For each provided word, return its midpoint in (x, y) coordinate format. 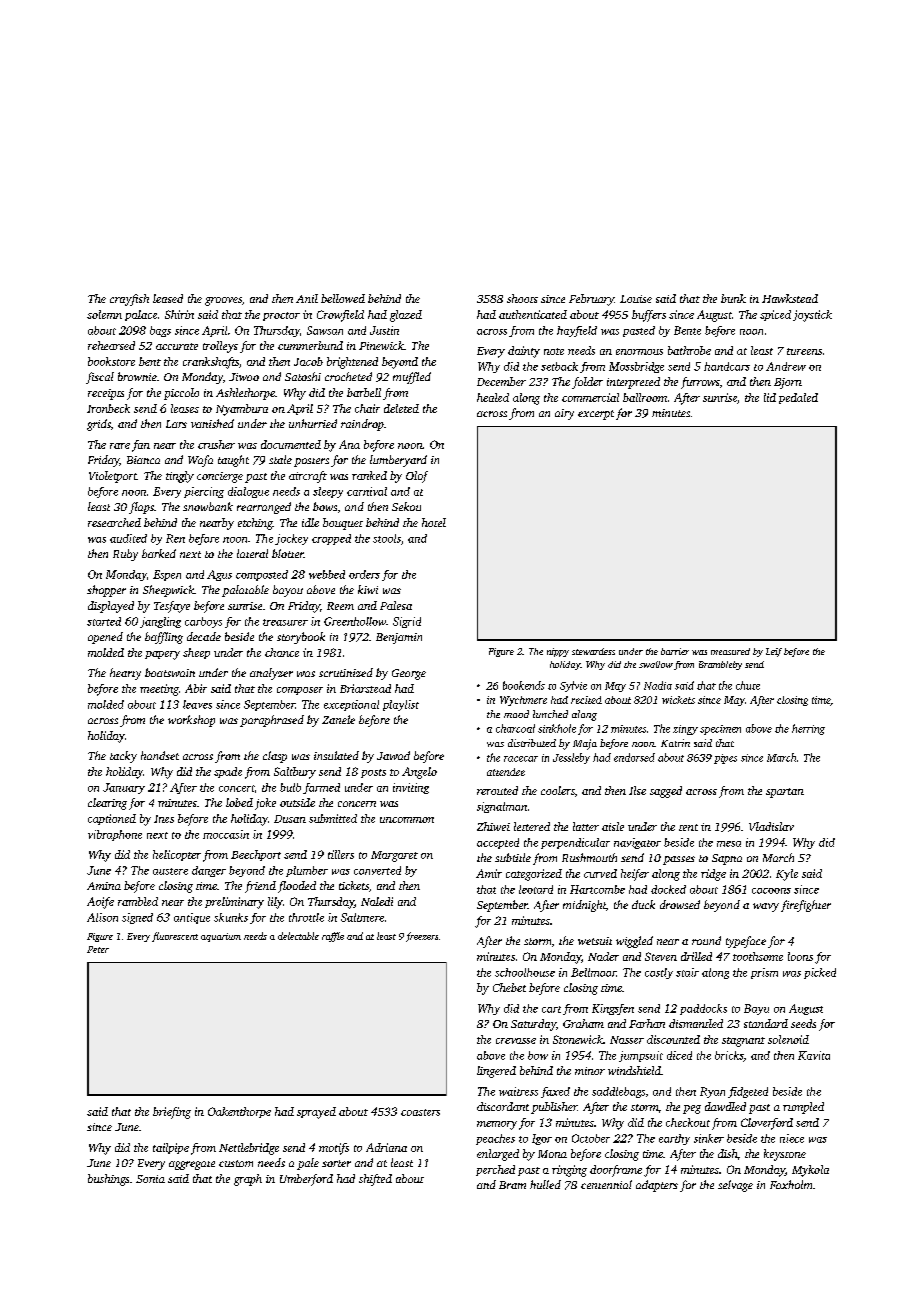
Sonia (150, 1179)
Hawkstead (790, 298)
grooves (223, 301)
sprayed (316, 1113)
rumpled (803, 1108)
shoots (522, 298)
